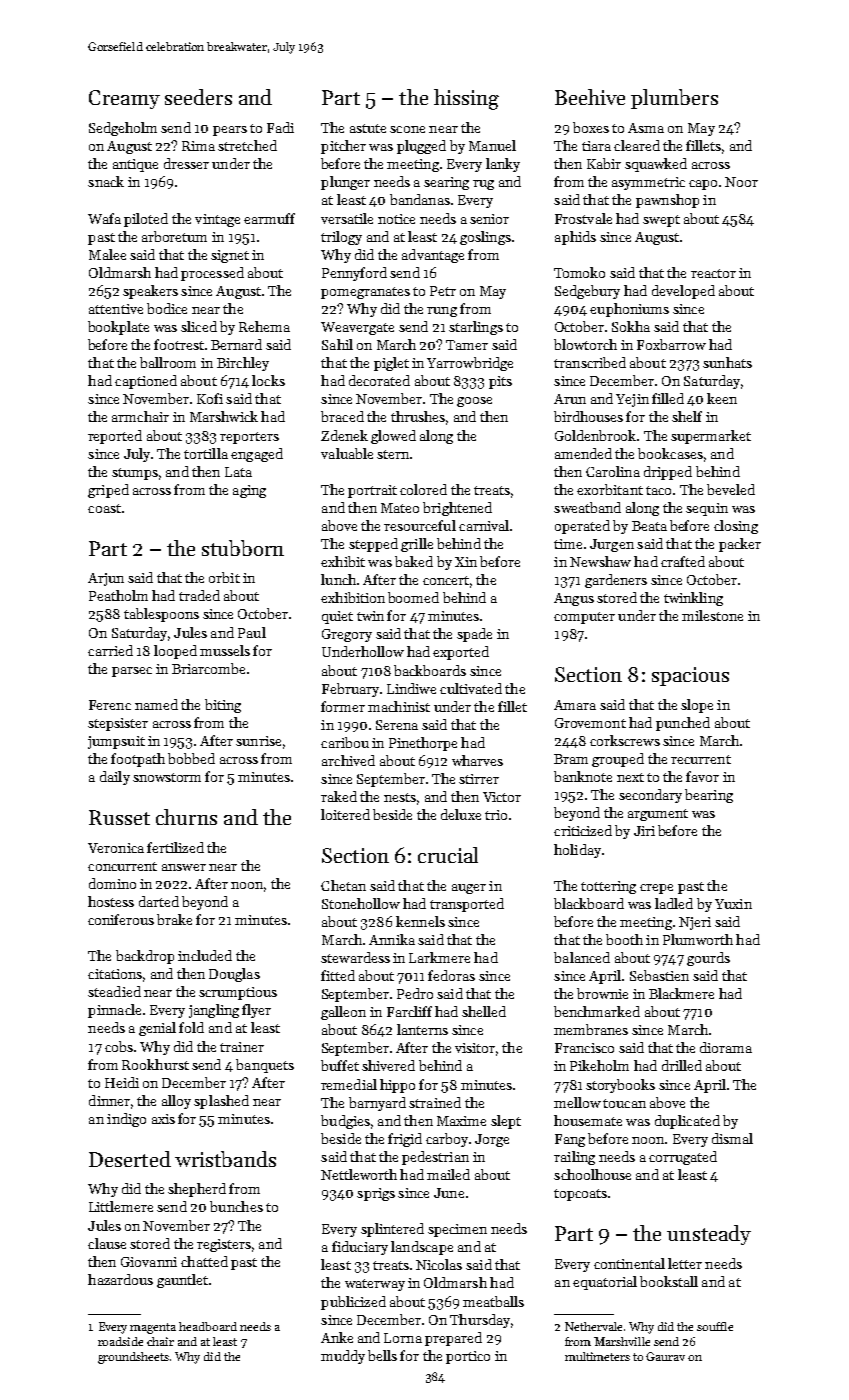 Image resolution: width=849 pixels, height=1400 pixels. Describe the element at coordinates (674, 99) in the screenshot. I see `plumbers` at that location.
